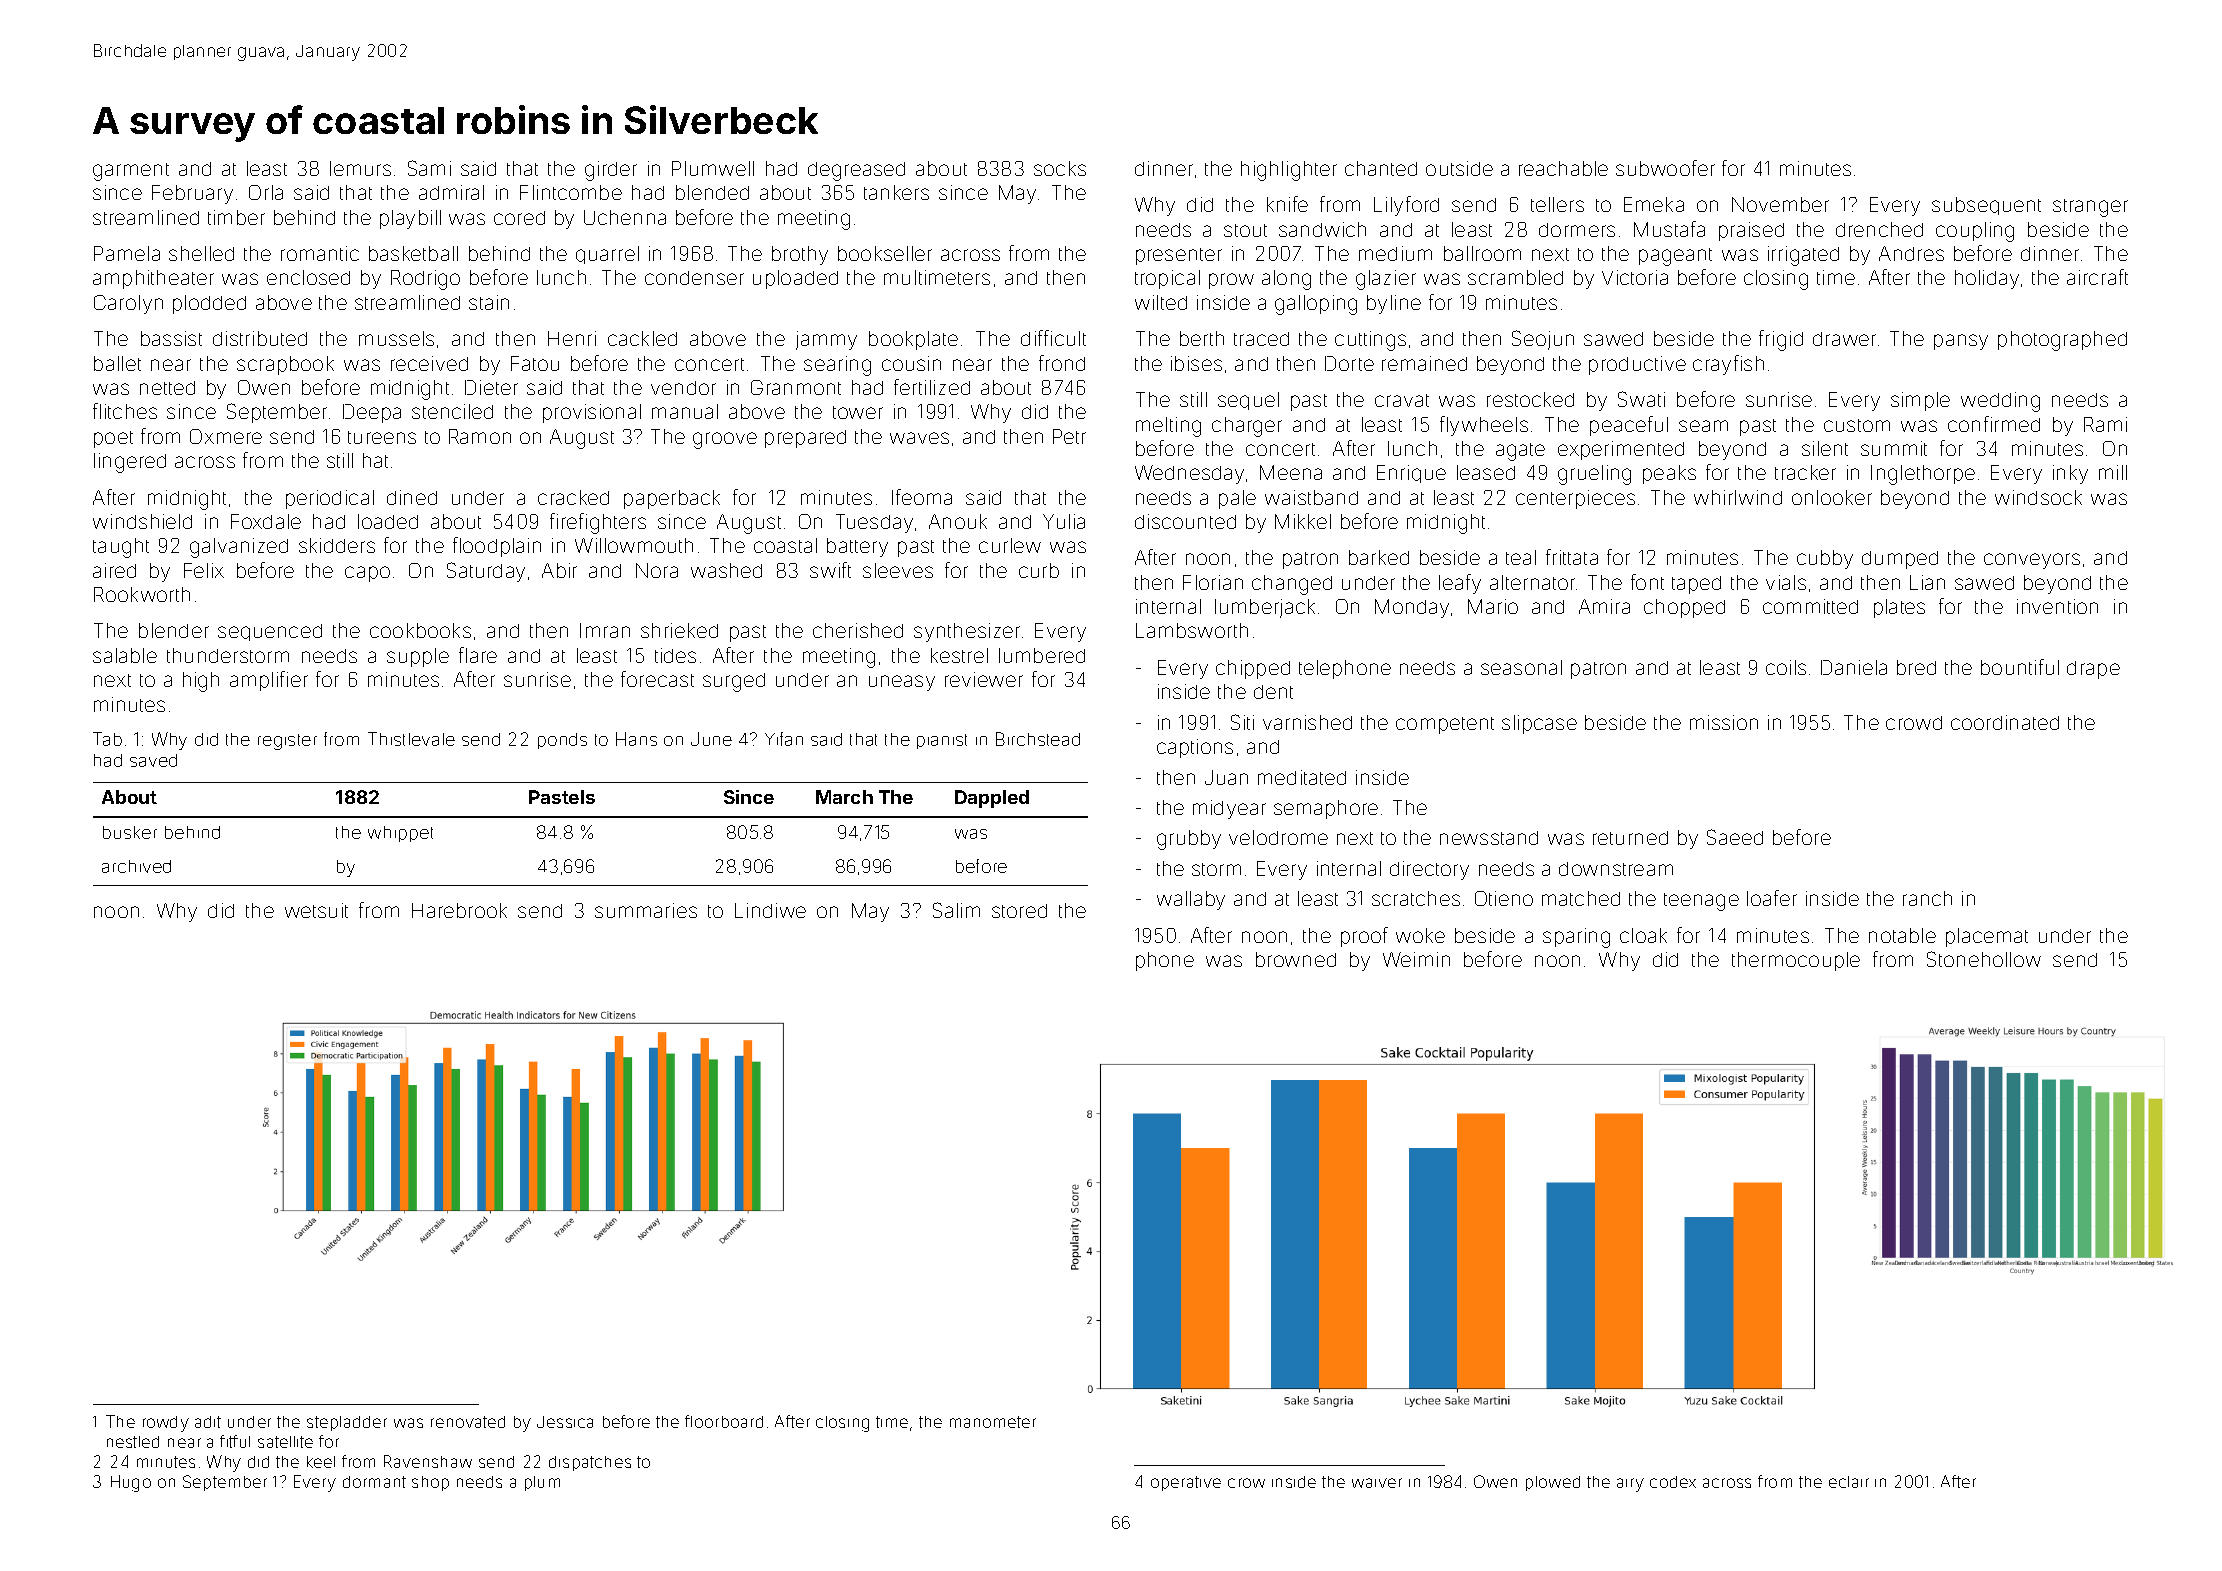 Image resolution: width=2222 pixels, height=1571 pixels. What do you see at coordinates (142, 521) in the screenshot?
I see `windshield` at bounding box center [142, 521].
